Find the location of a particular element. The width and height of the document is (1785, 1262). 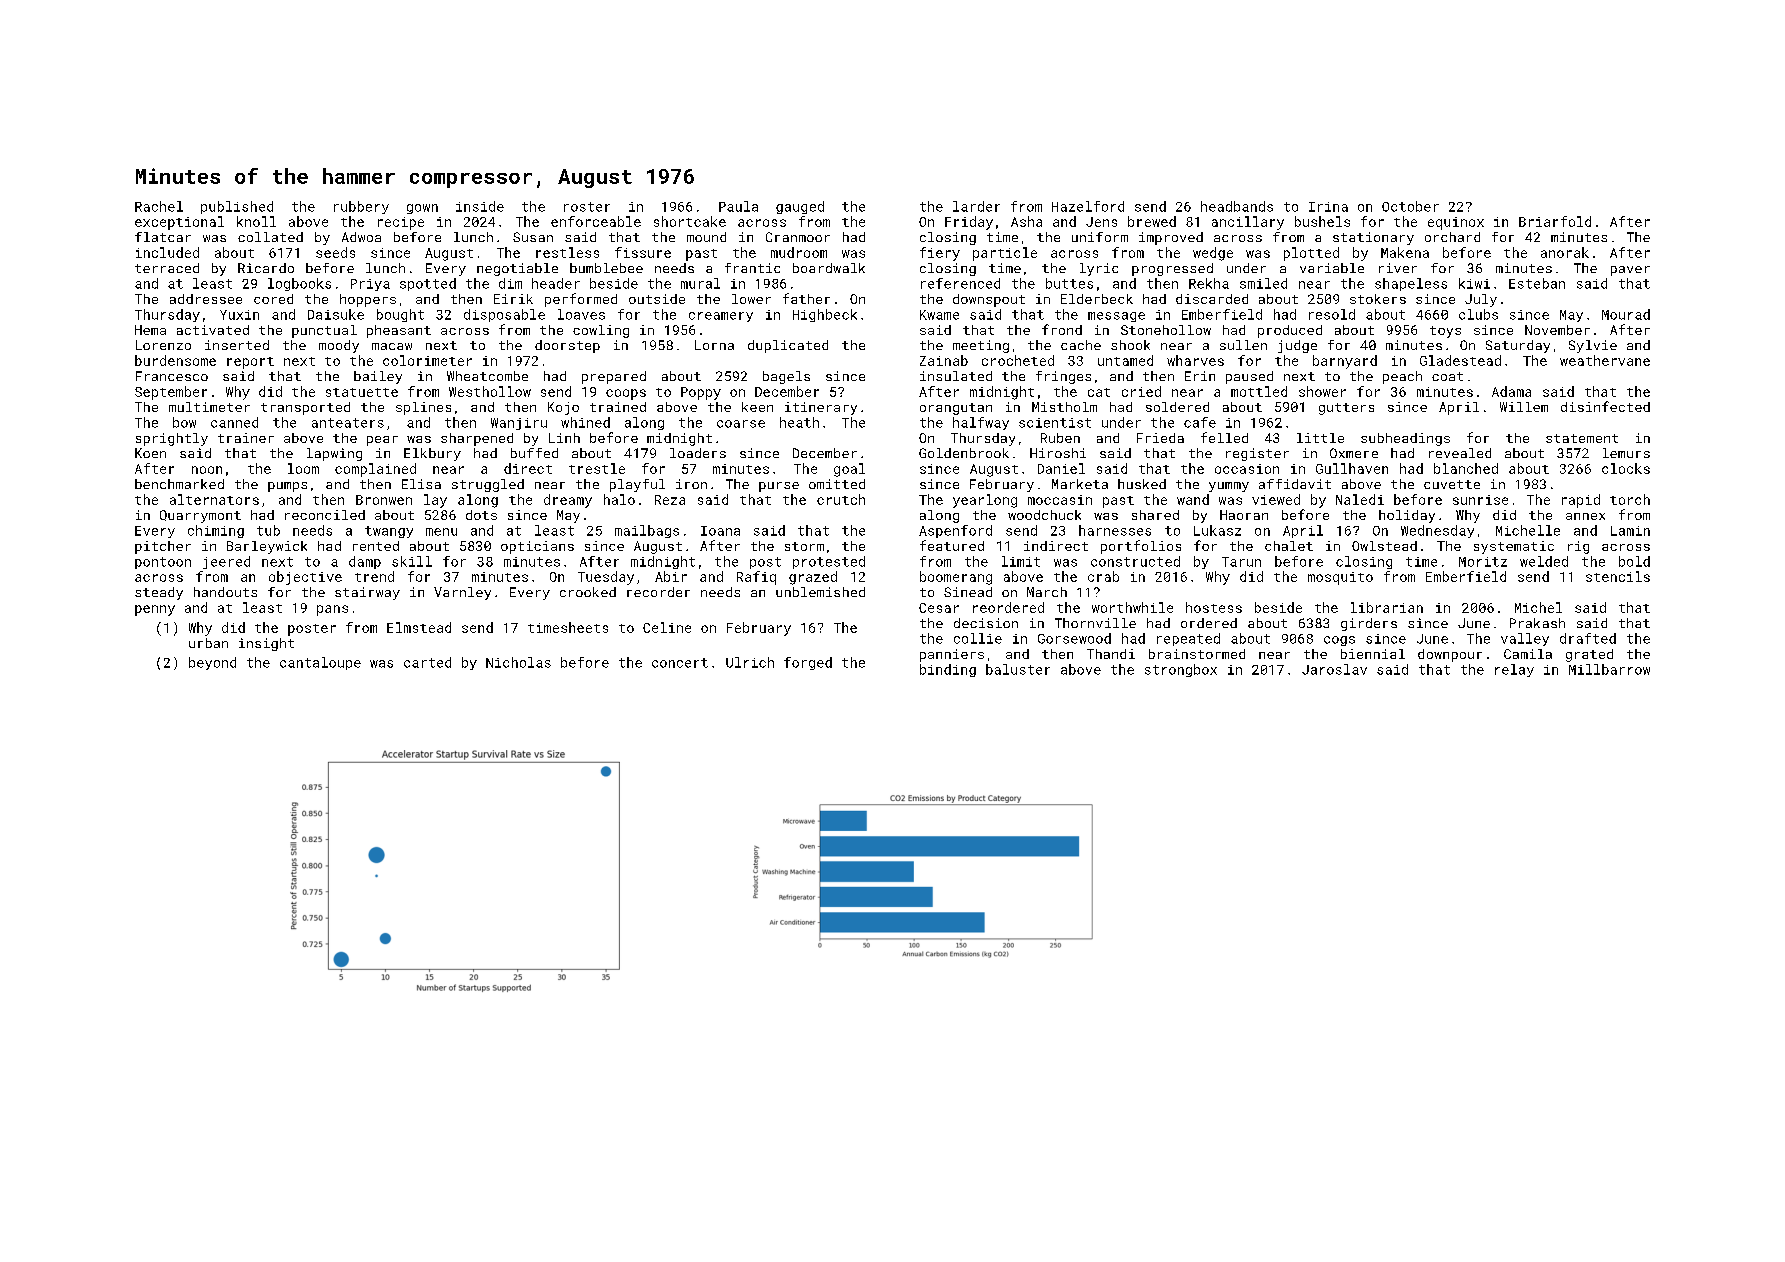

coat is located at coordinates (1447, 376).
